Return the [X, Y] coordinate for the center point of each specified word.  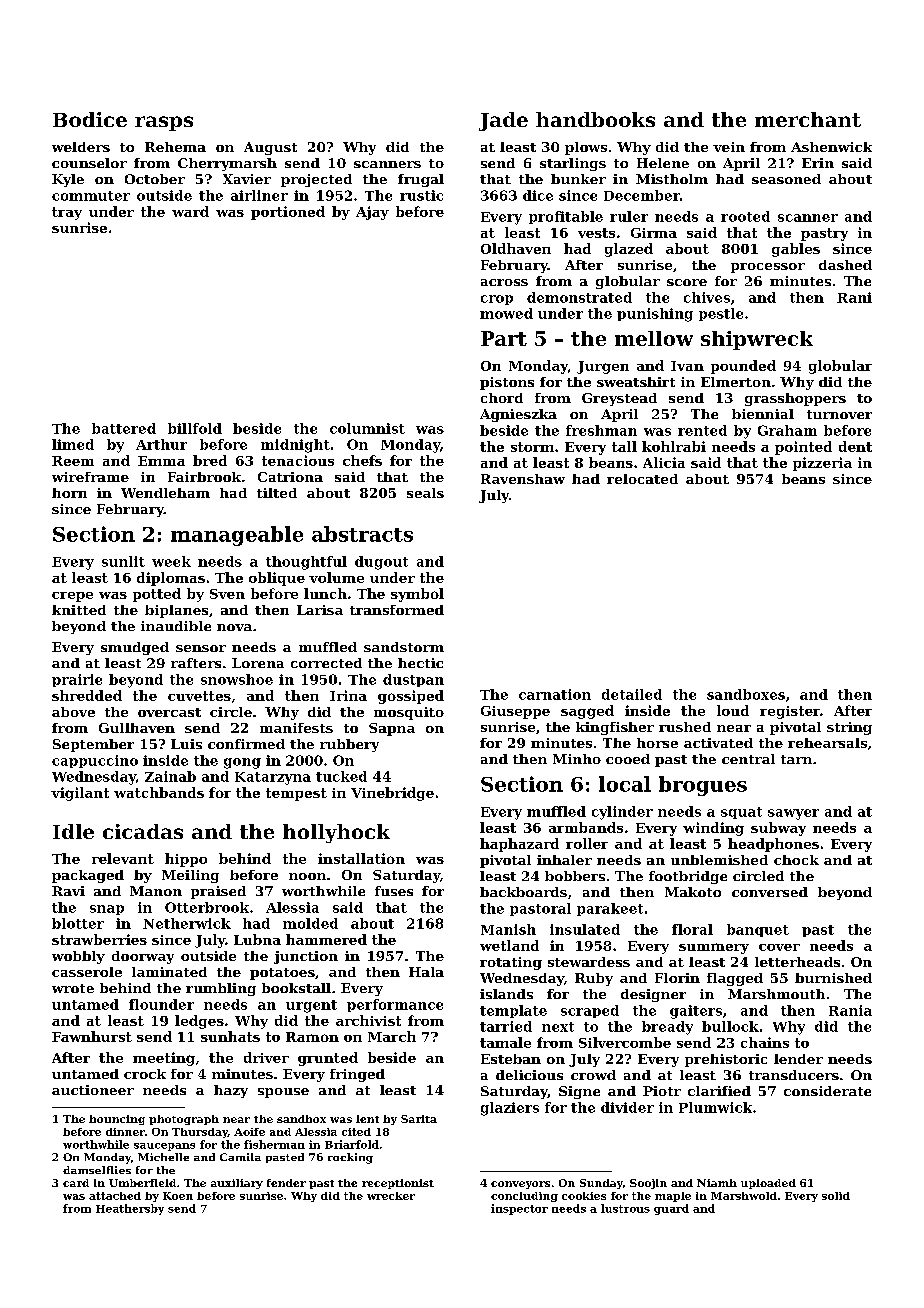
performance [395, 1005]
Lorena [258, 663]
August [270, 148]
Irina [348, 695]
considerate [827, 1091]
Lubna [257, 939]
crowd [593, 1075]
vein [729, 147]
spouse [283, 1093]
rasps [164, 123]
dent [855, 446]
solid [836, 1196]
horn [69, 493]
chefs [362, 460]
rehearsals [827, 743]
